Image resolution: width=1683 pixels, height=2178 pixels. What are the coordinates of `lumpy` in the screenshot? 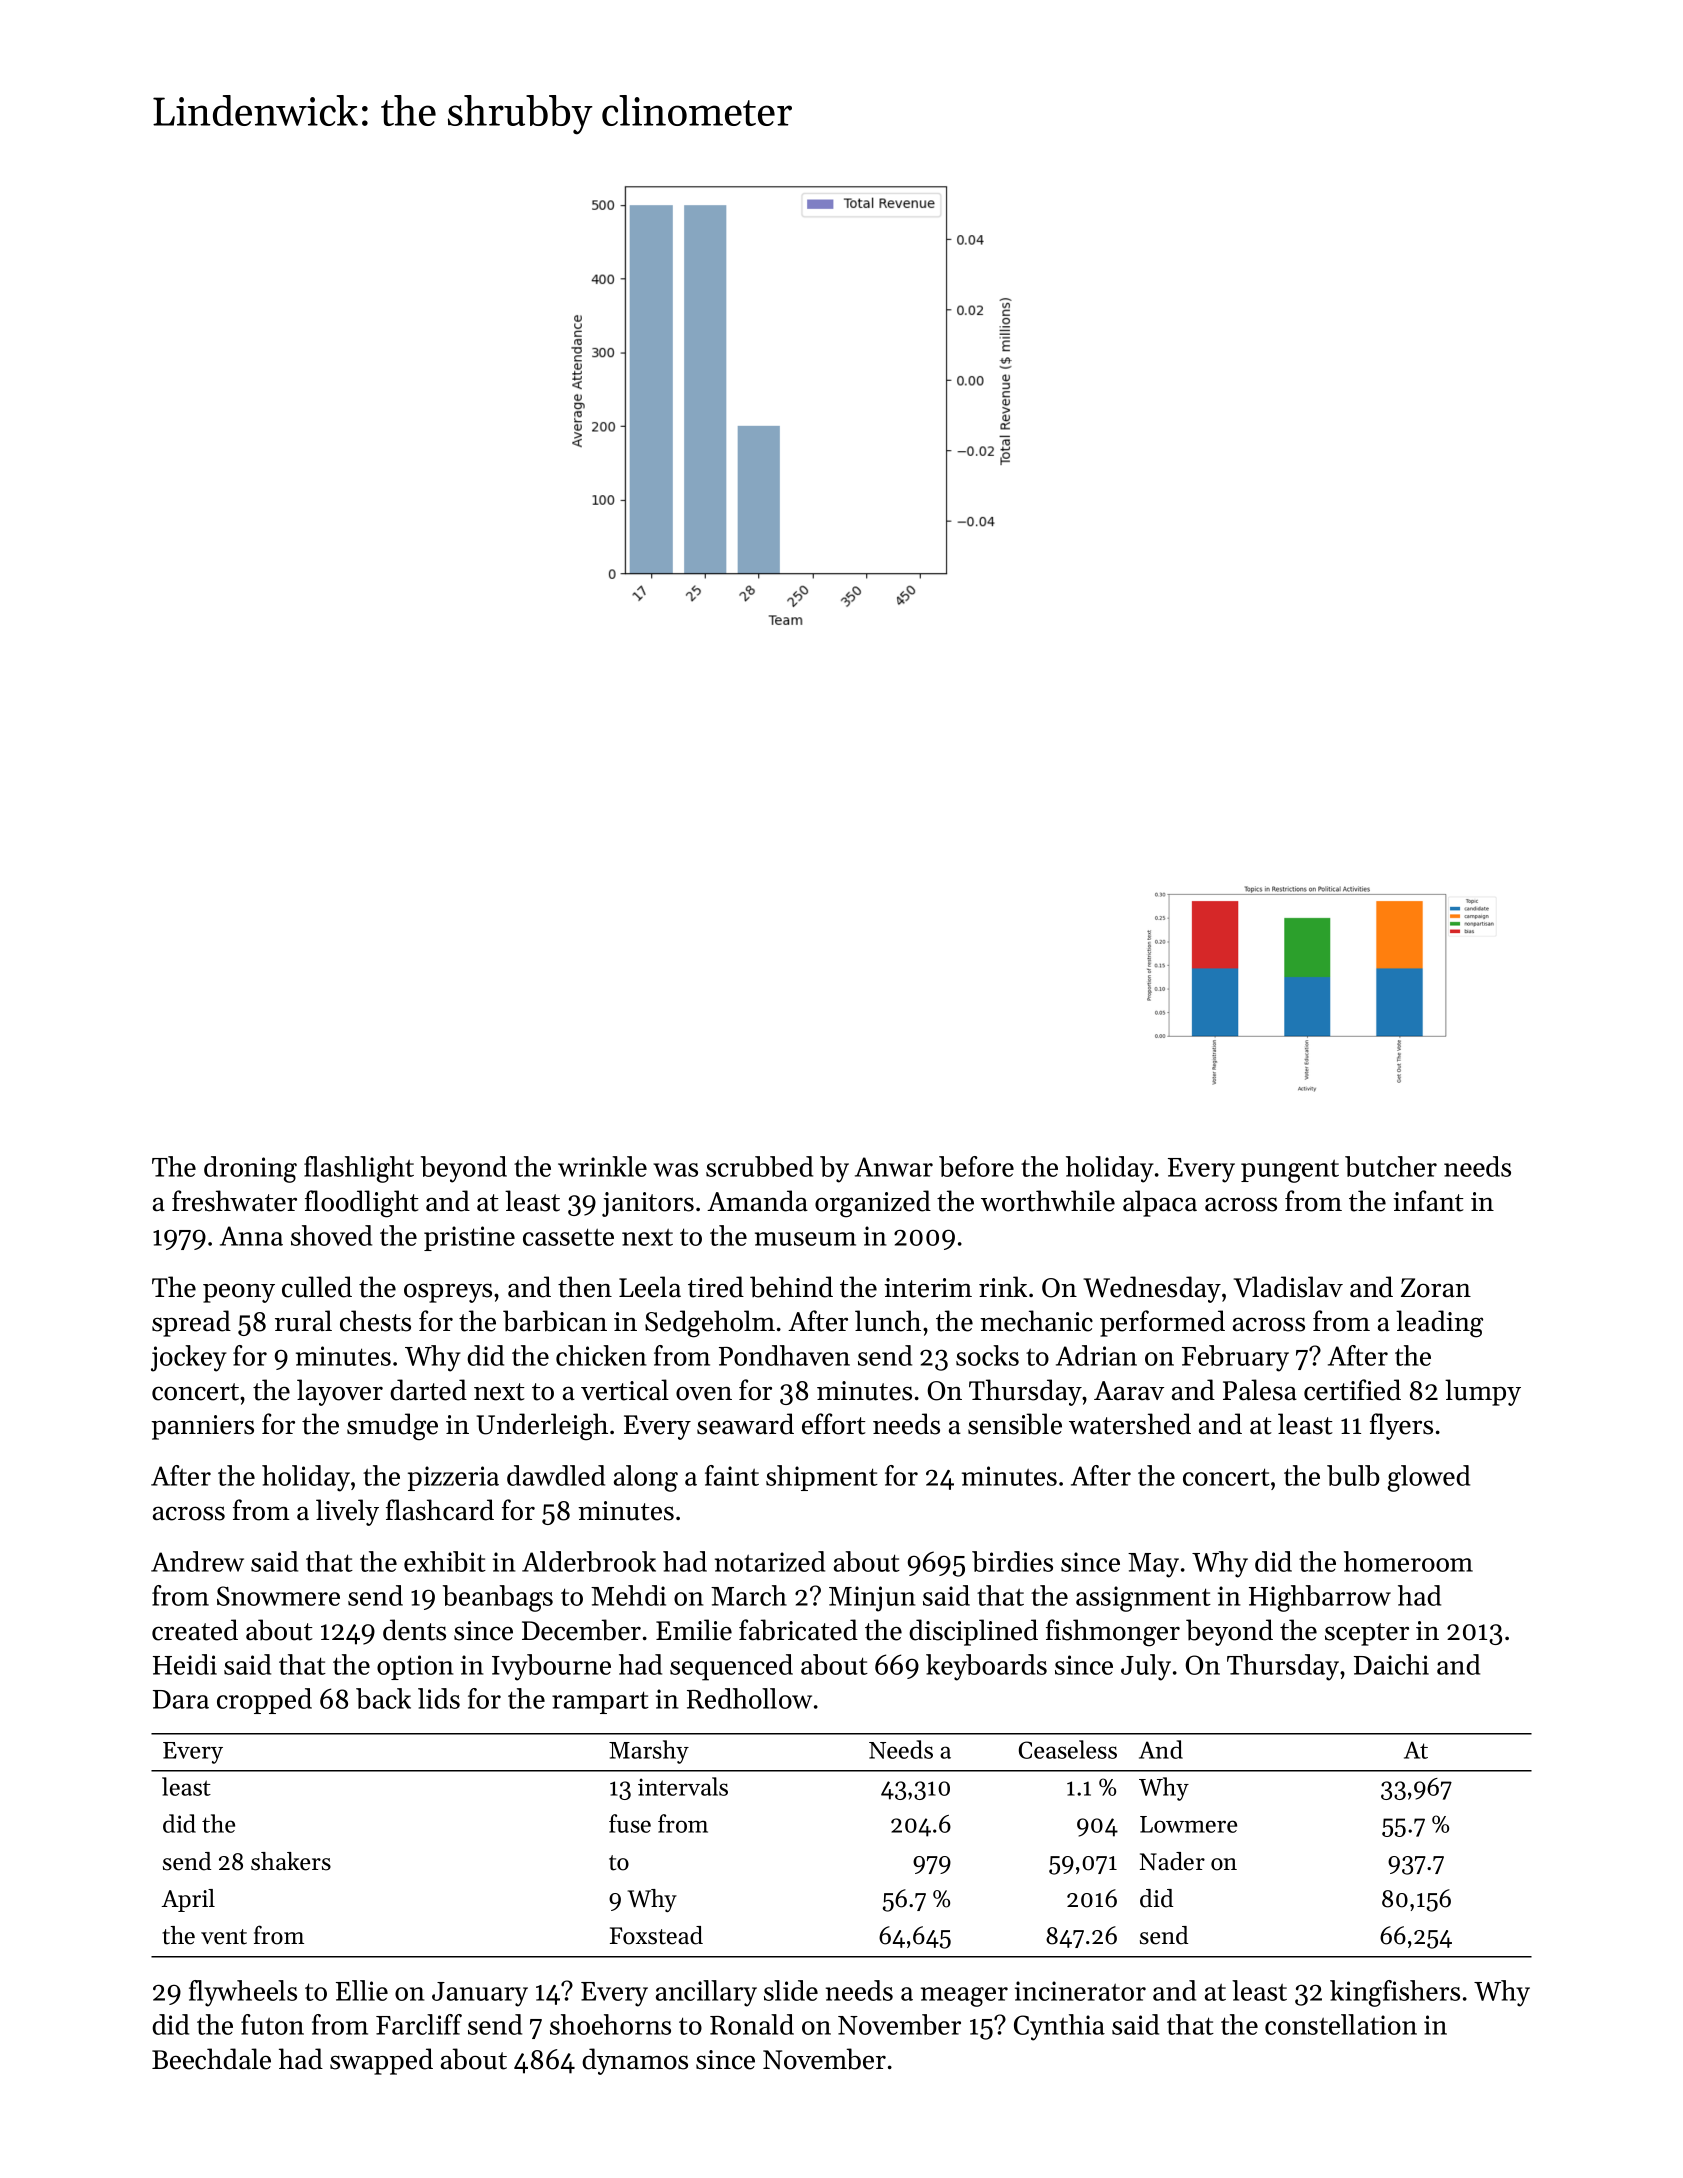 It's located at (1483, 1392).
